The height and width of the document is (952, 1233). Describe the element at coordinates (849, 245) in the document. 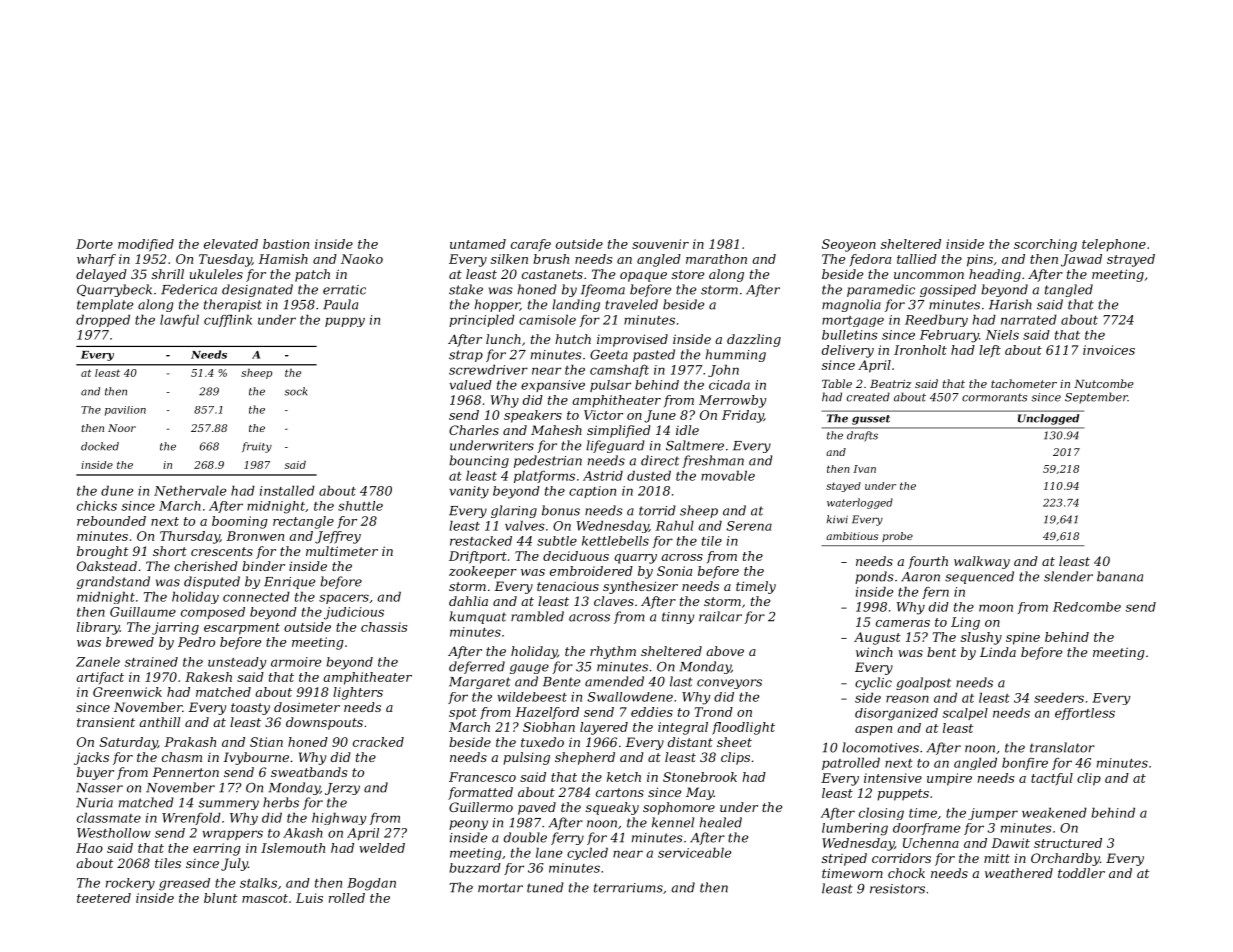

I see `Seoyeon` at that location.
